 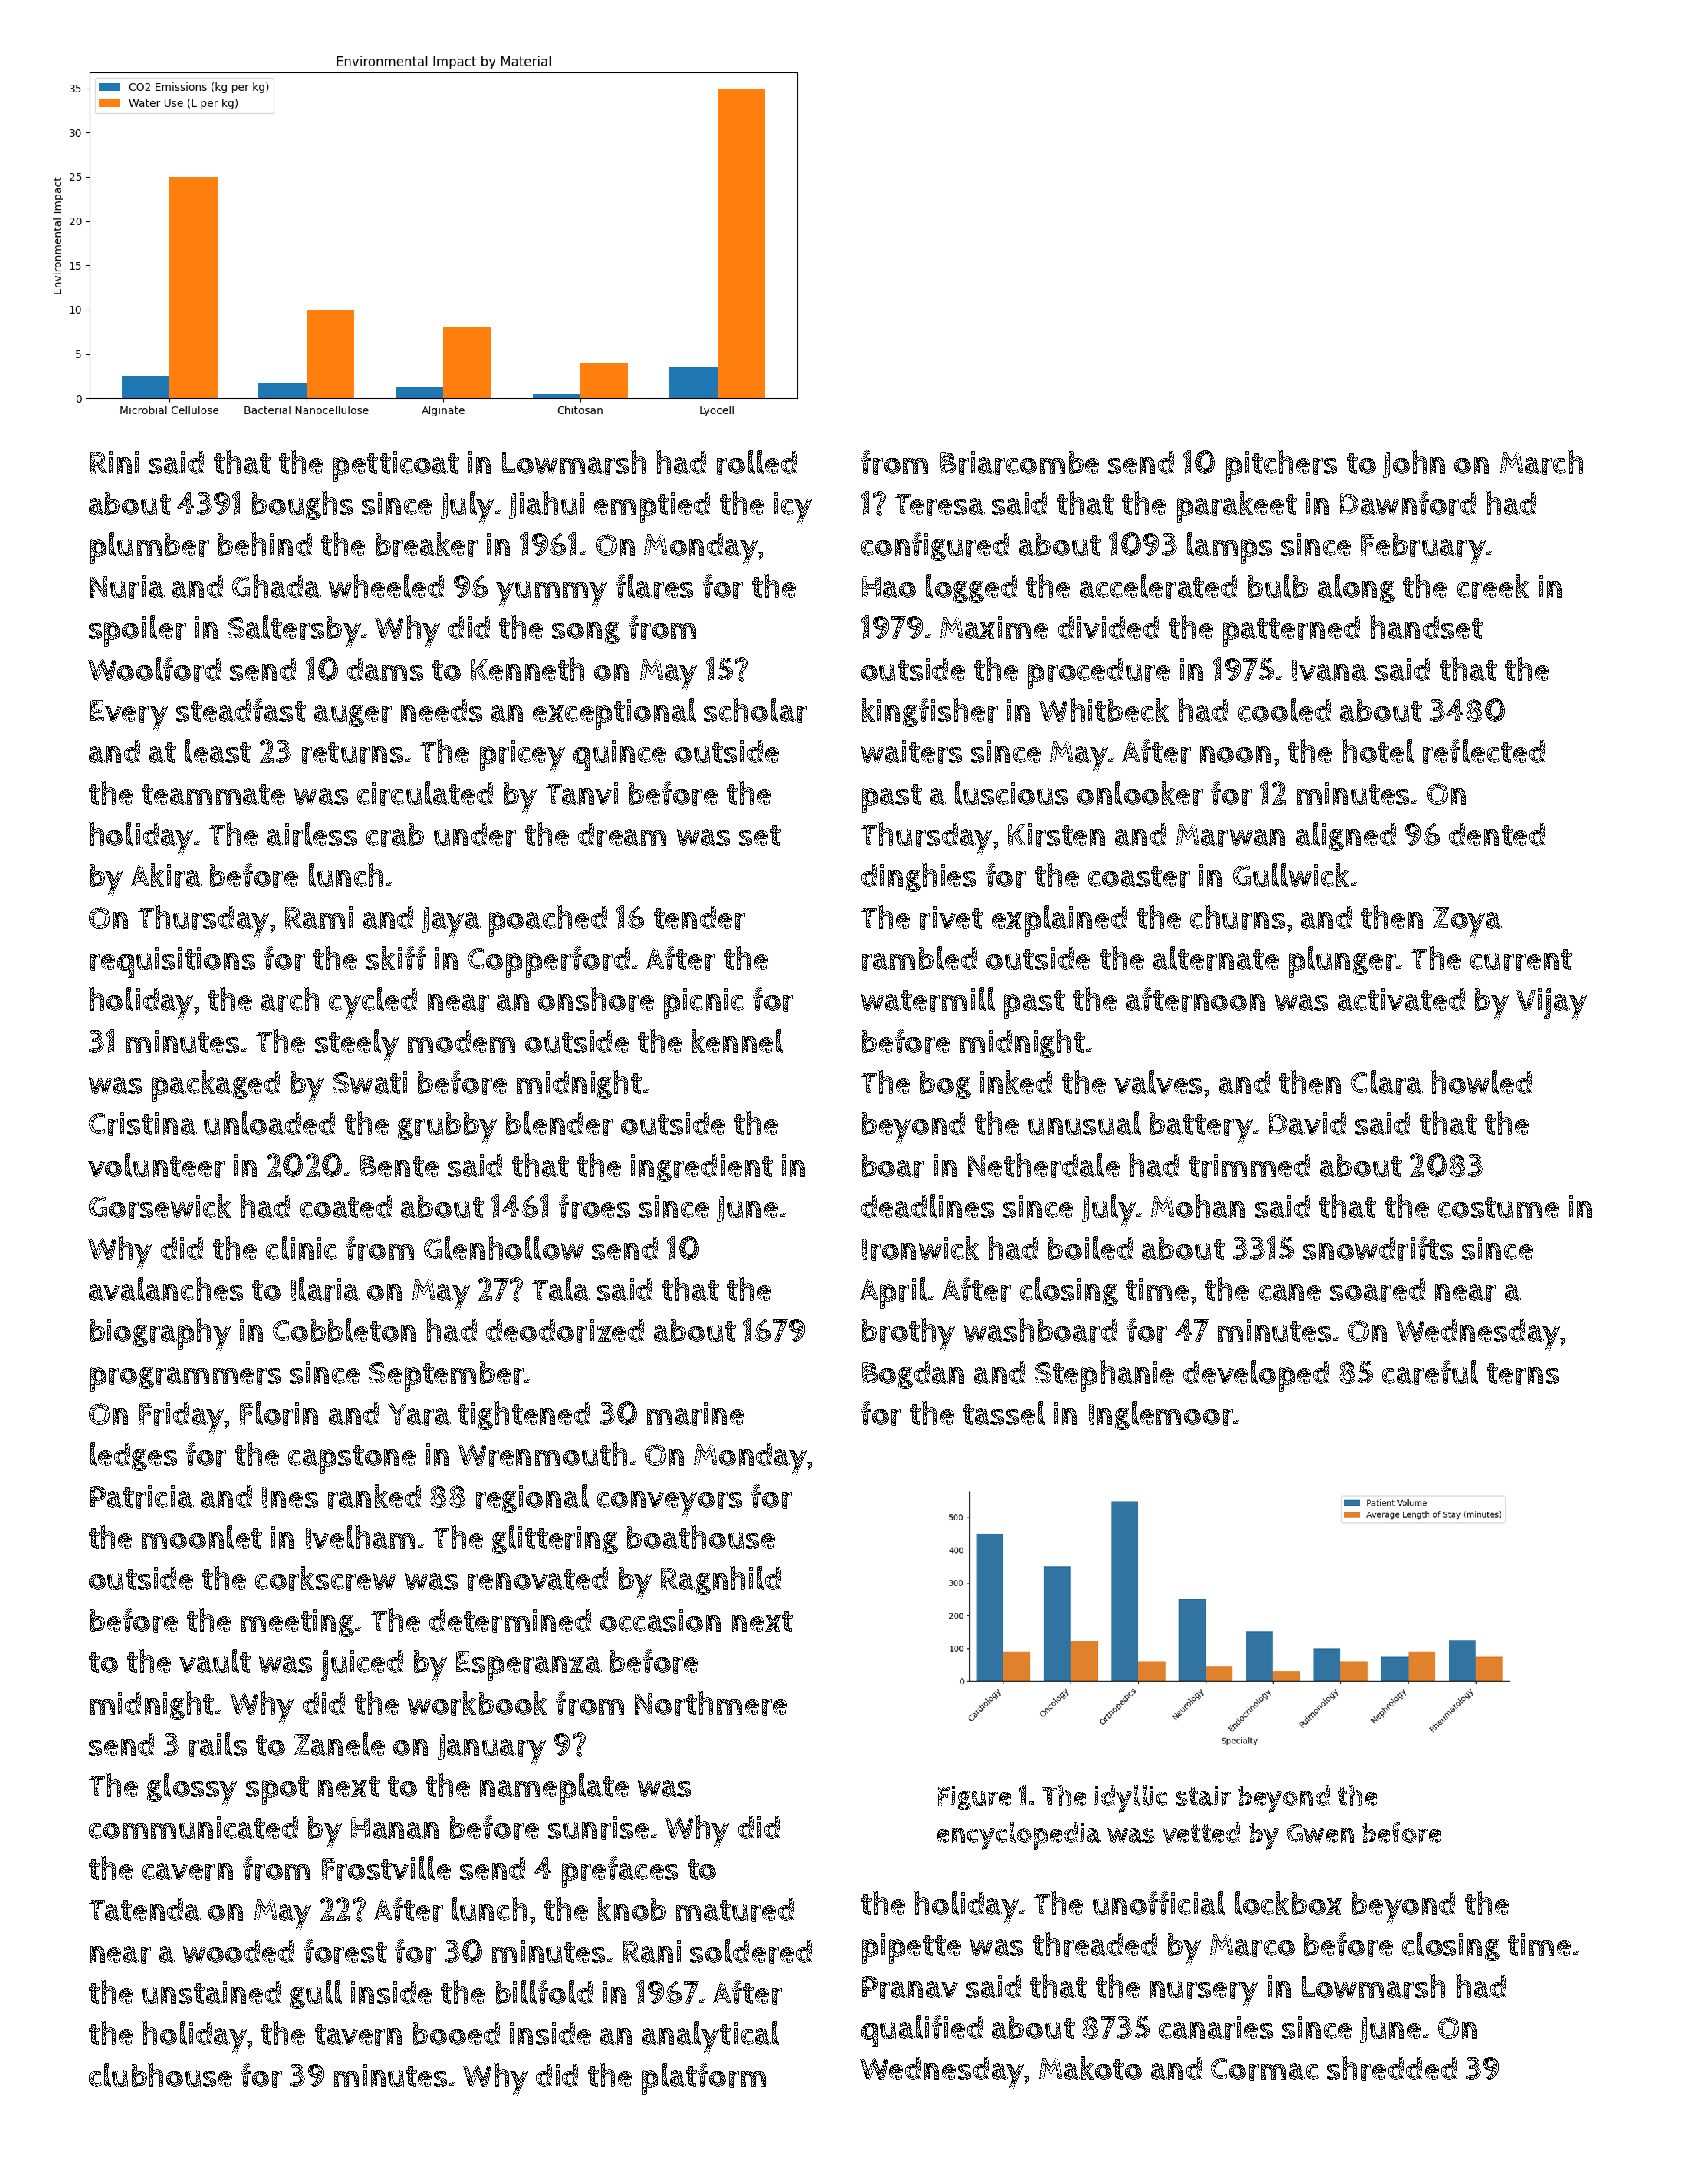 I want to click on Every, so click(x=129, y=715).
